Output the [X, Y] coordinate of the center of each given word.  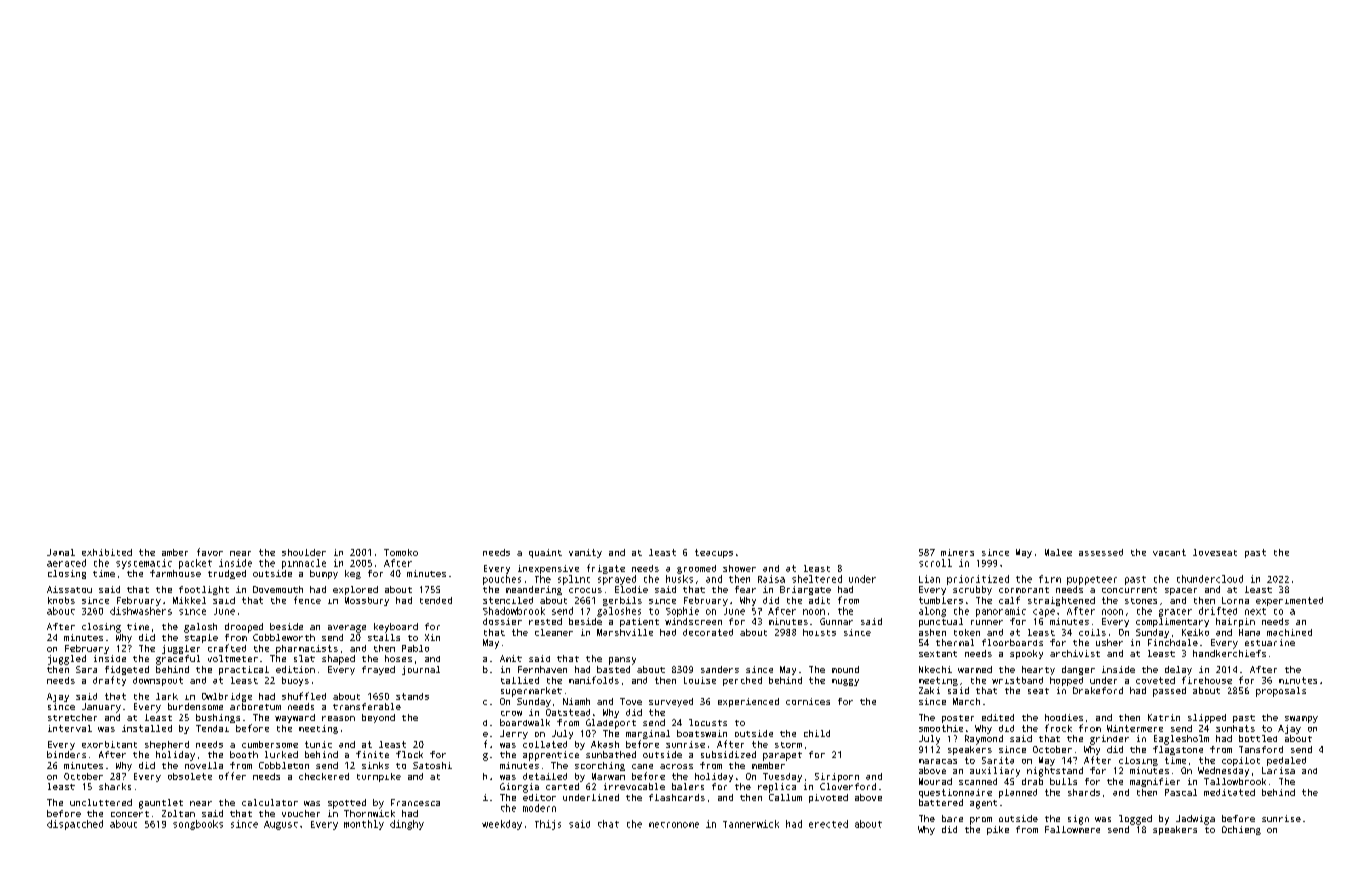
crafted [227, 648]
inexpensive [548, 569]
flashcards [677, 797]
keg [353, 574]
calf [1009, 600]
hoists [819, 632]
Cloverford [848, 786]
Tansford [1261, 749]
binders [66, 754]
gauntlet [161, 804]
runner [987, 622]
